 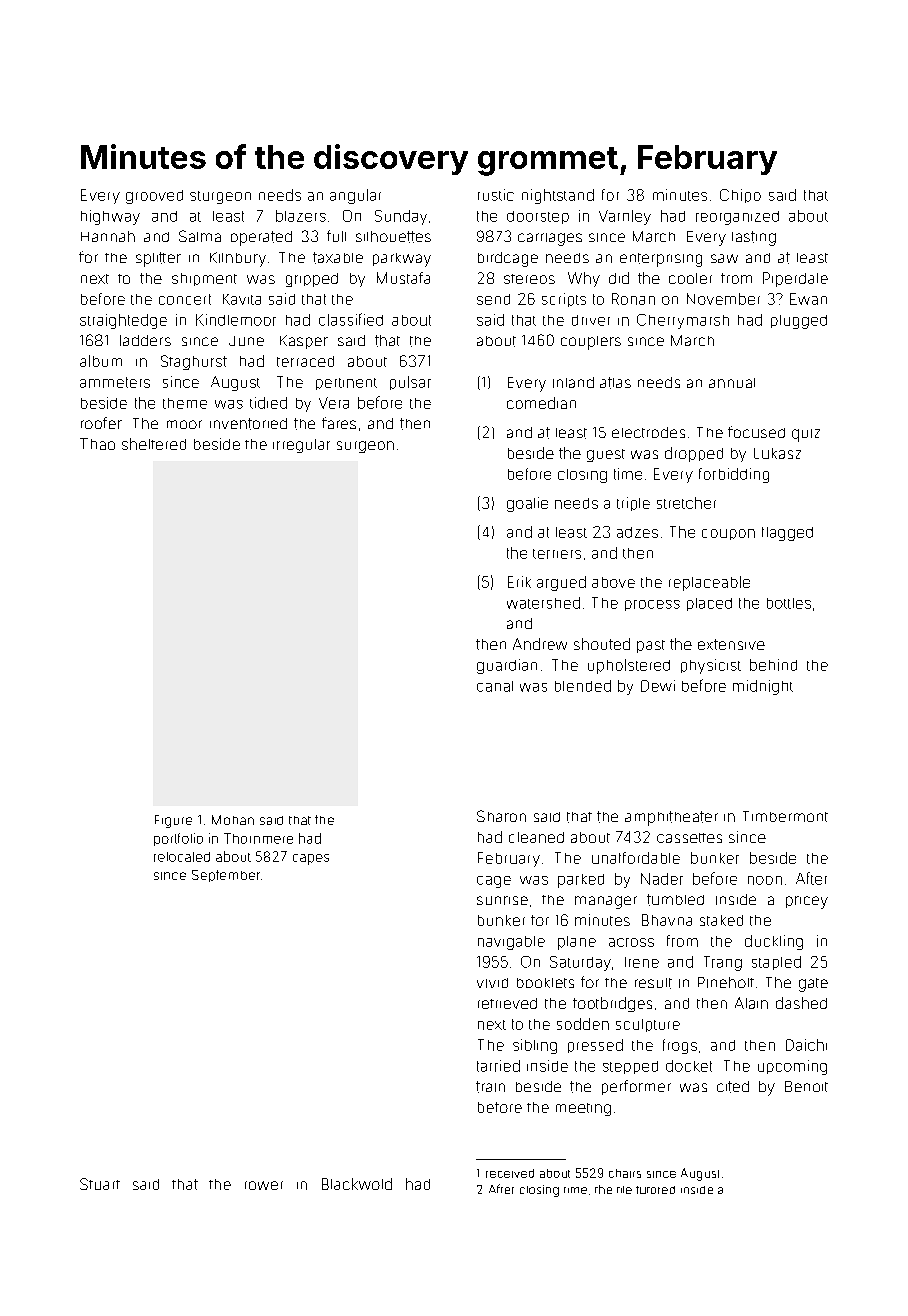 What do you see at coordinates (357, 1184) in the document?
I see `Blackwold` at bounding box center [357, 1184].
